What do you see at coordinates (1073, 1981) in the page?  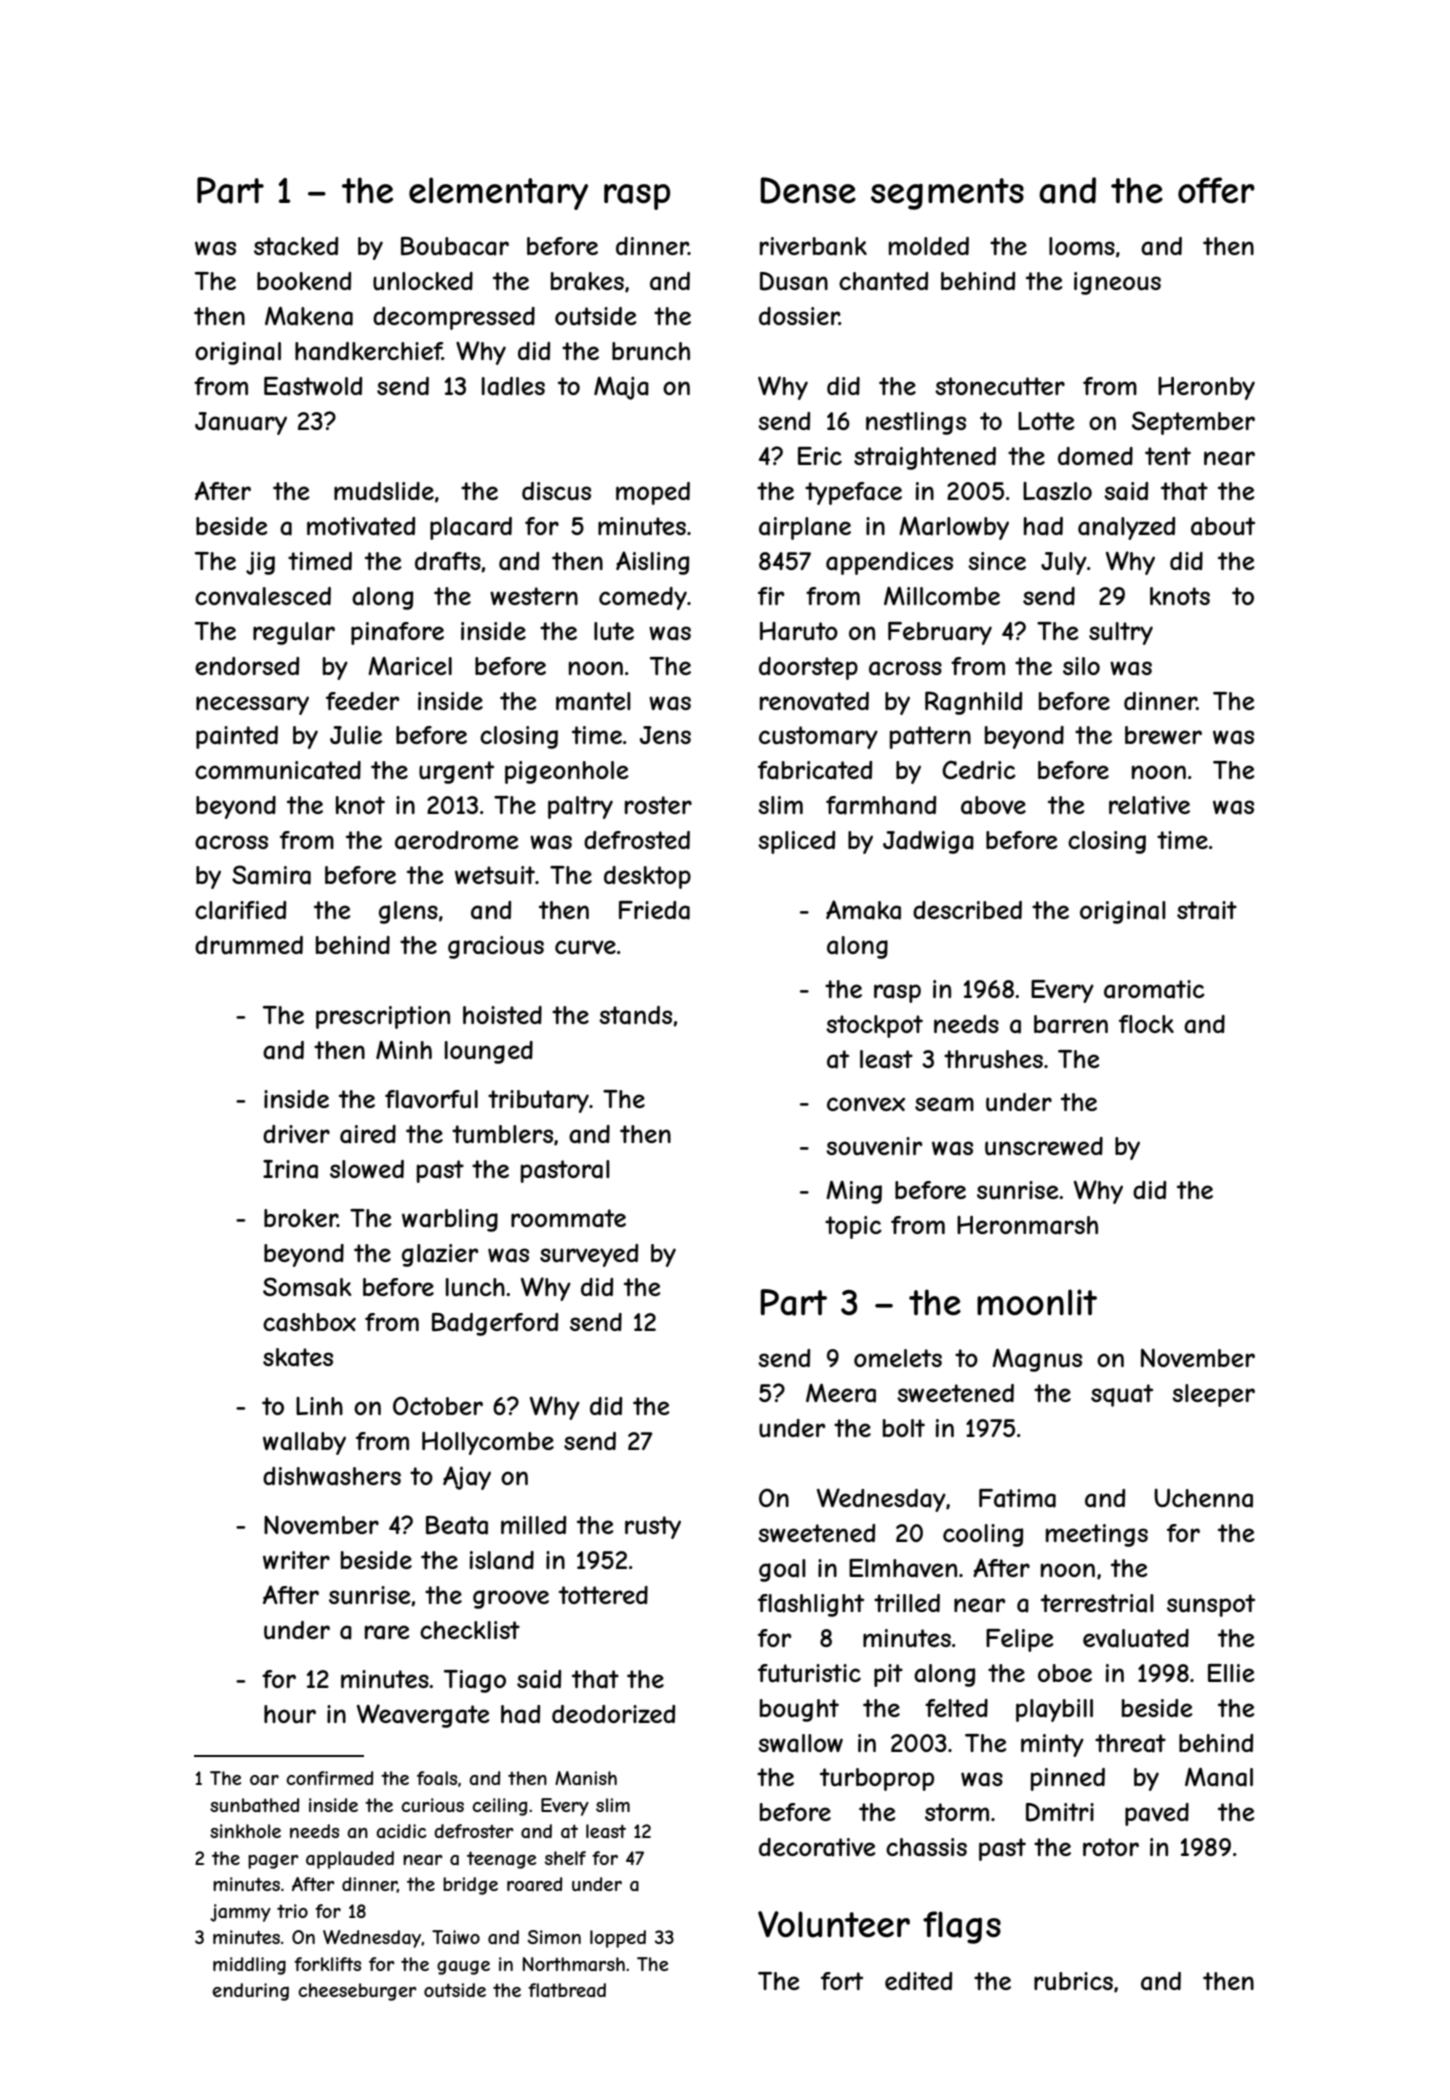 I see `rubrics` at bounding box center [1073, 1981].
